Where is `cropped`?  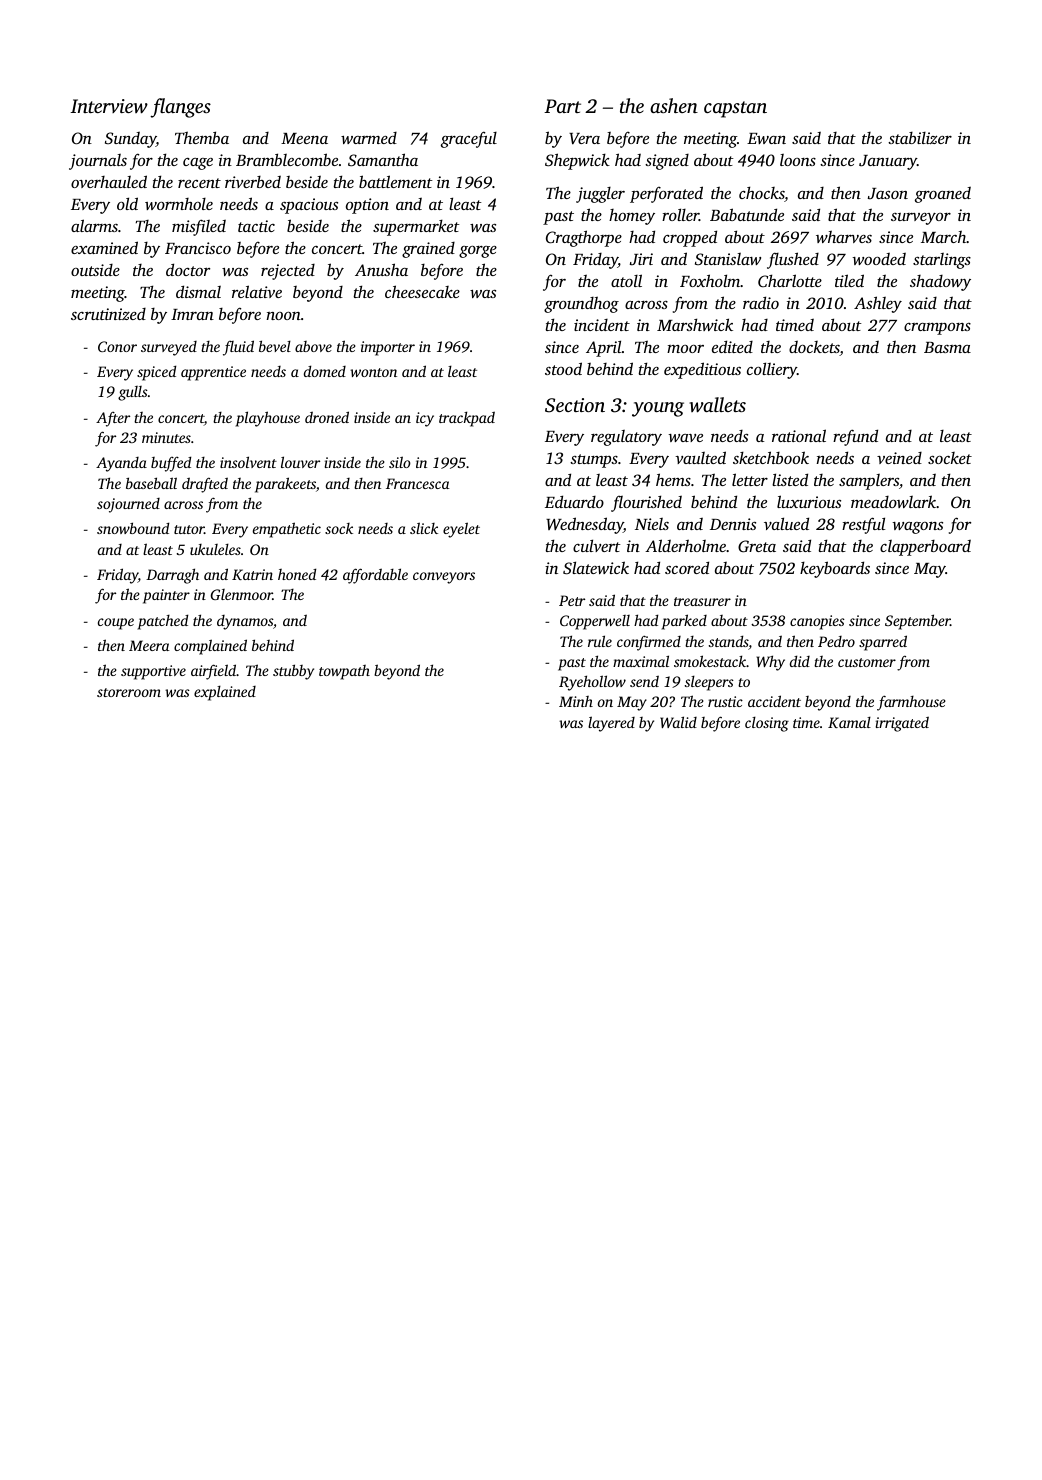 cropped is located at coordinates (690, 238).
